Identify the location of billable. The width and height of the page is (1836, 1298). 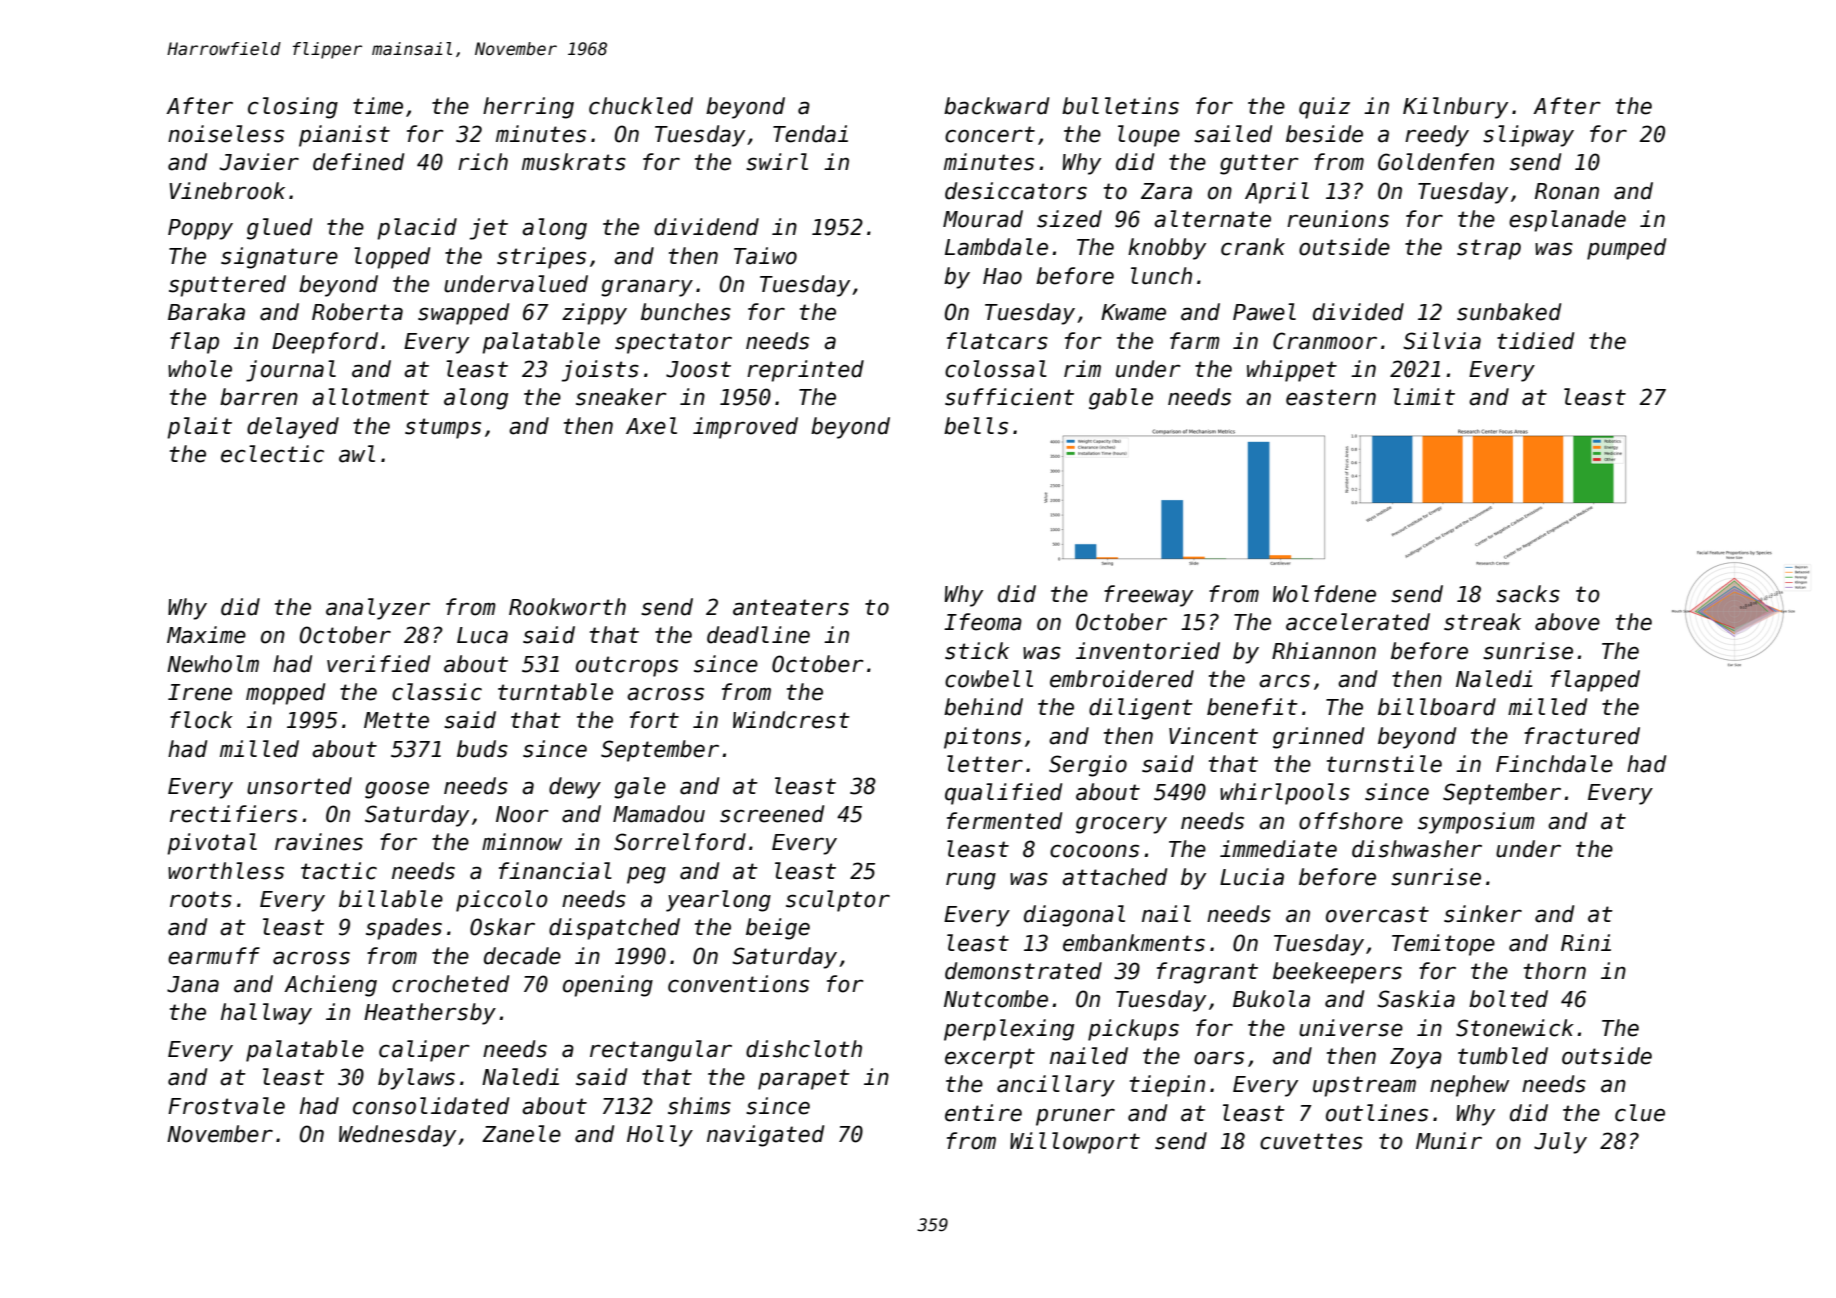
(391, 899).
